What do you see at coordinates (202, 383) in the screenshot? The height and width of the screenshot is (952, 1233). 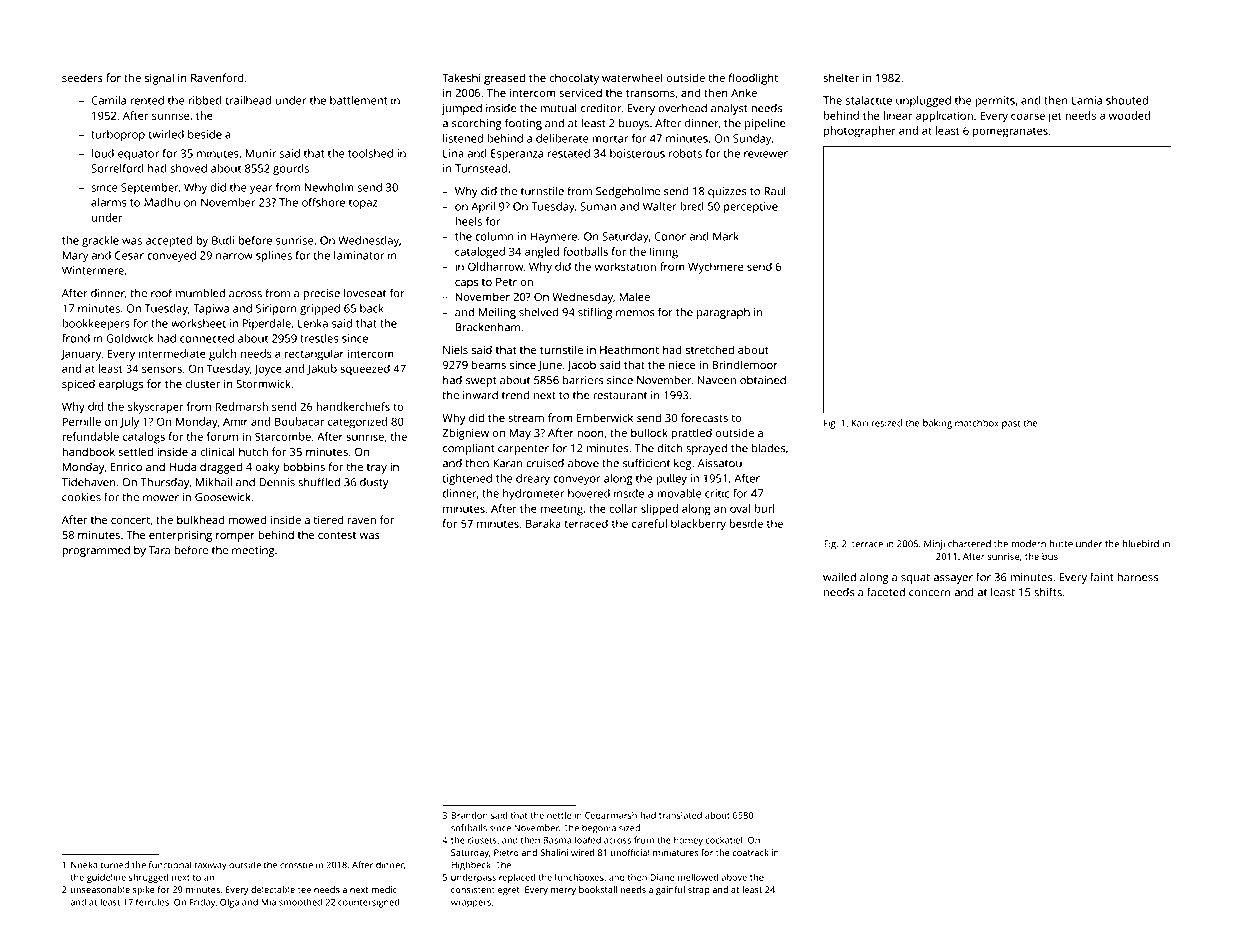 I see `cluster` at bounding box center [202, 383].
